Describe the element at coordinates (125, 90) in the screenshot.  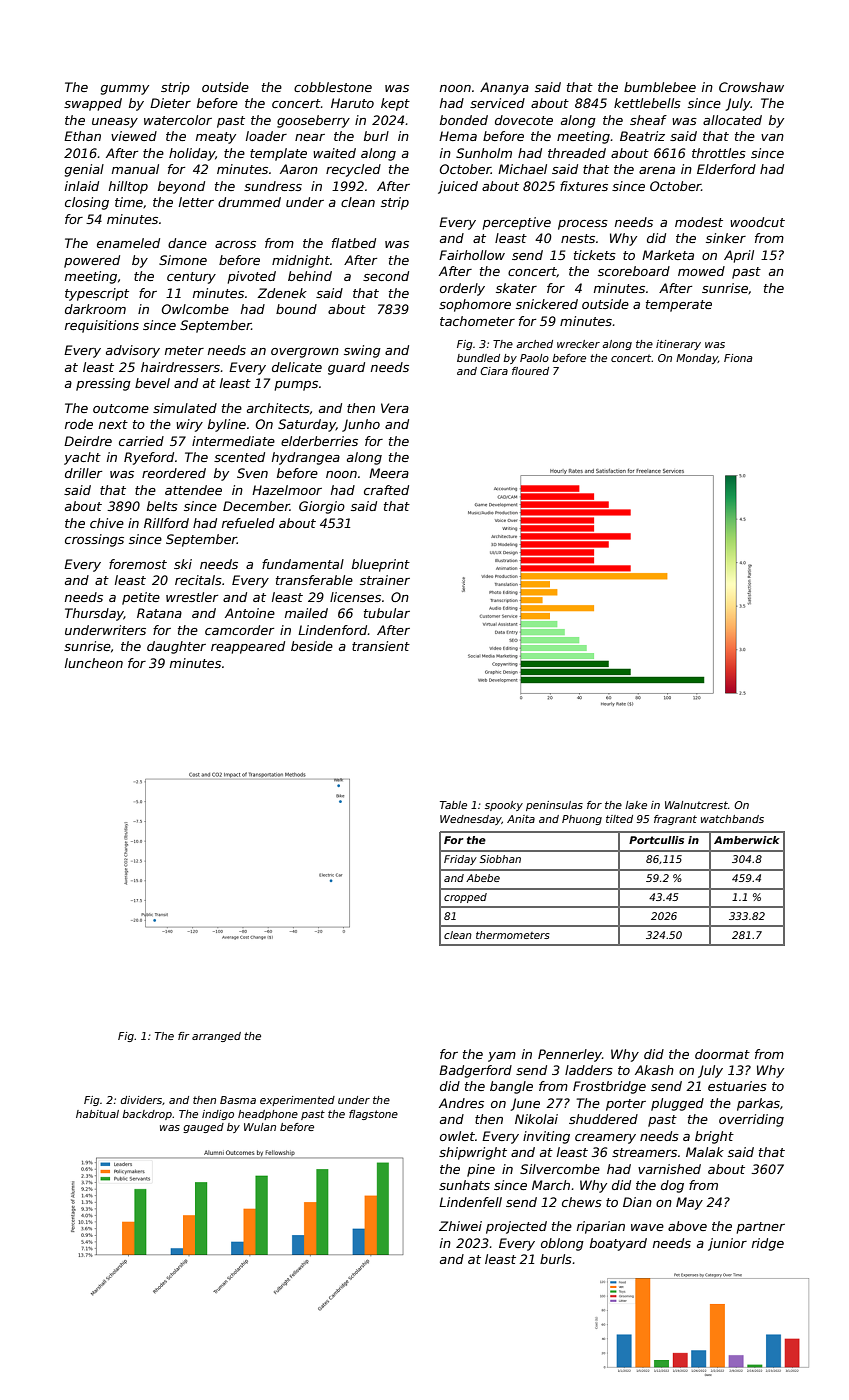
I see `gummy` at that location.
